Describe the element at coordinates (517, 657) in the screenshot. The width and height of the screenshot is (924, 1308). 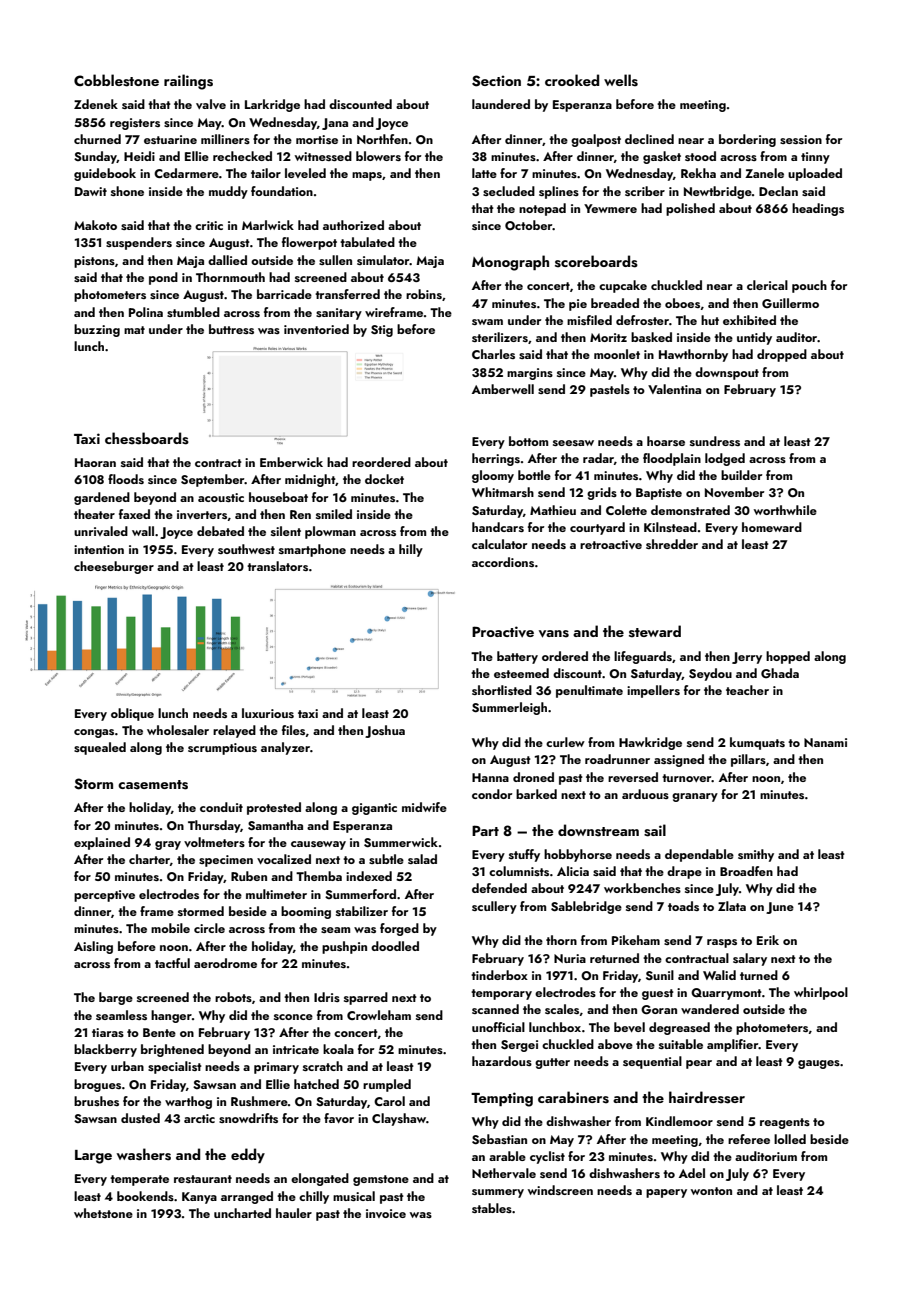
I see `battery` at that location.
